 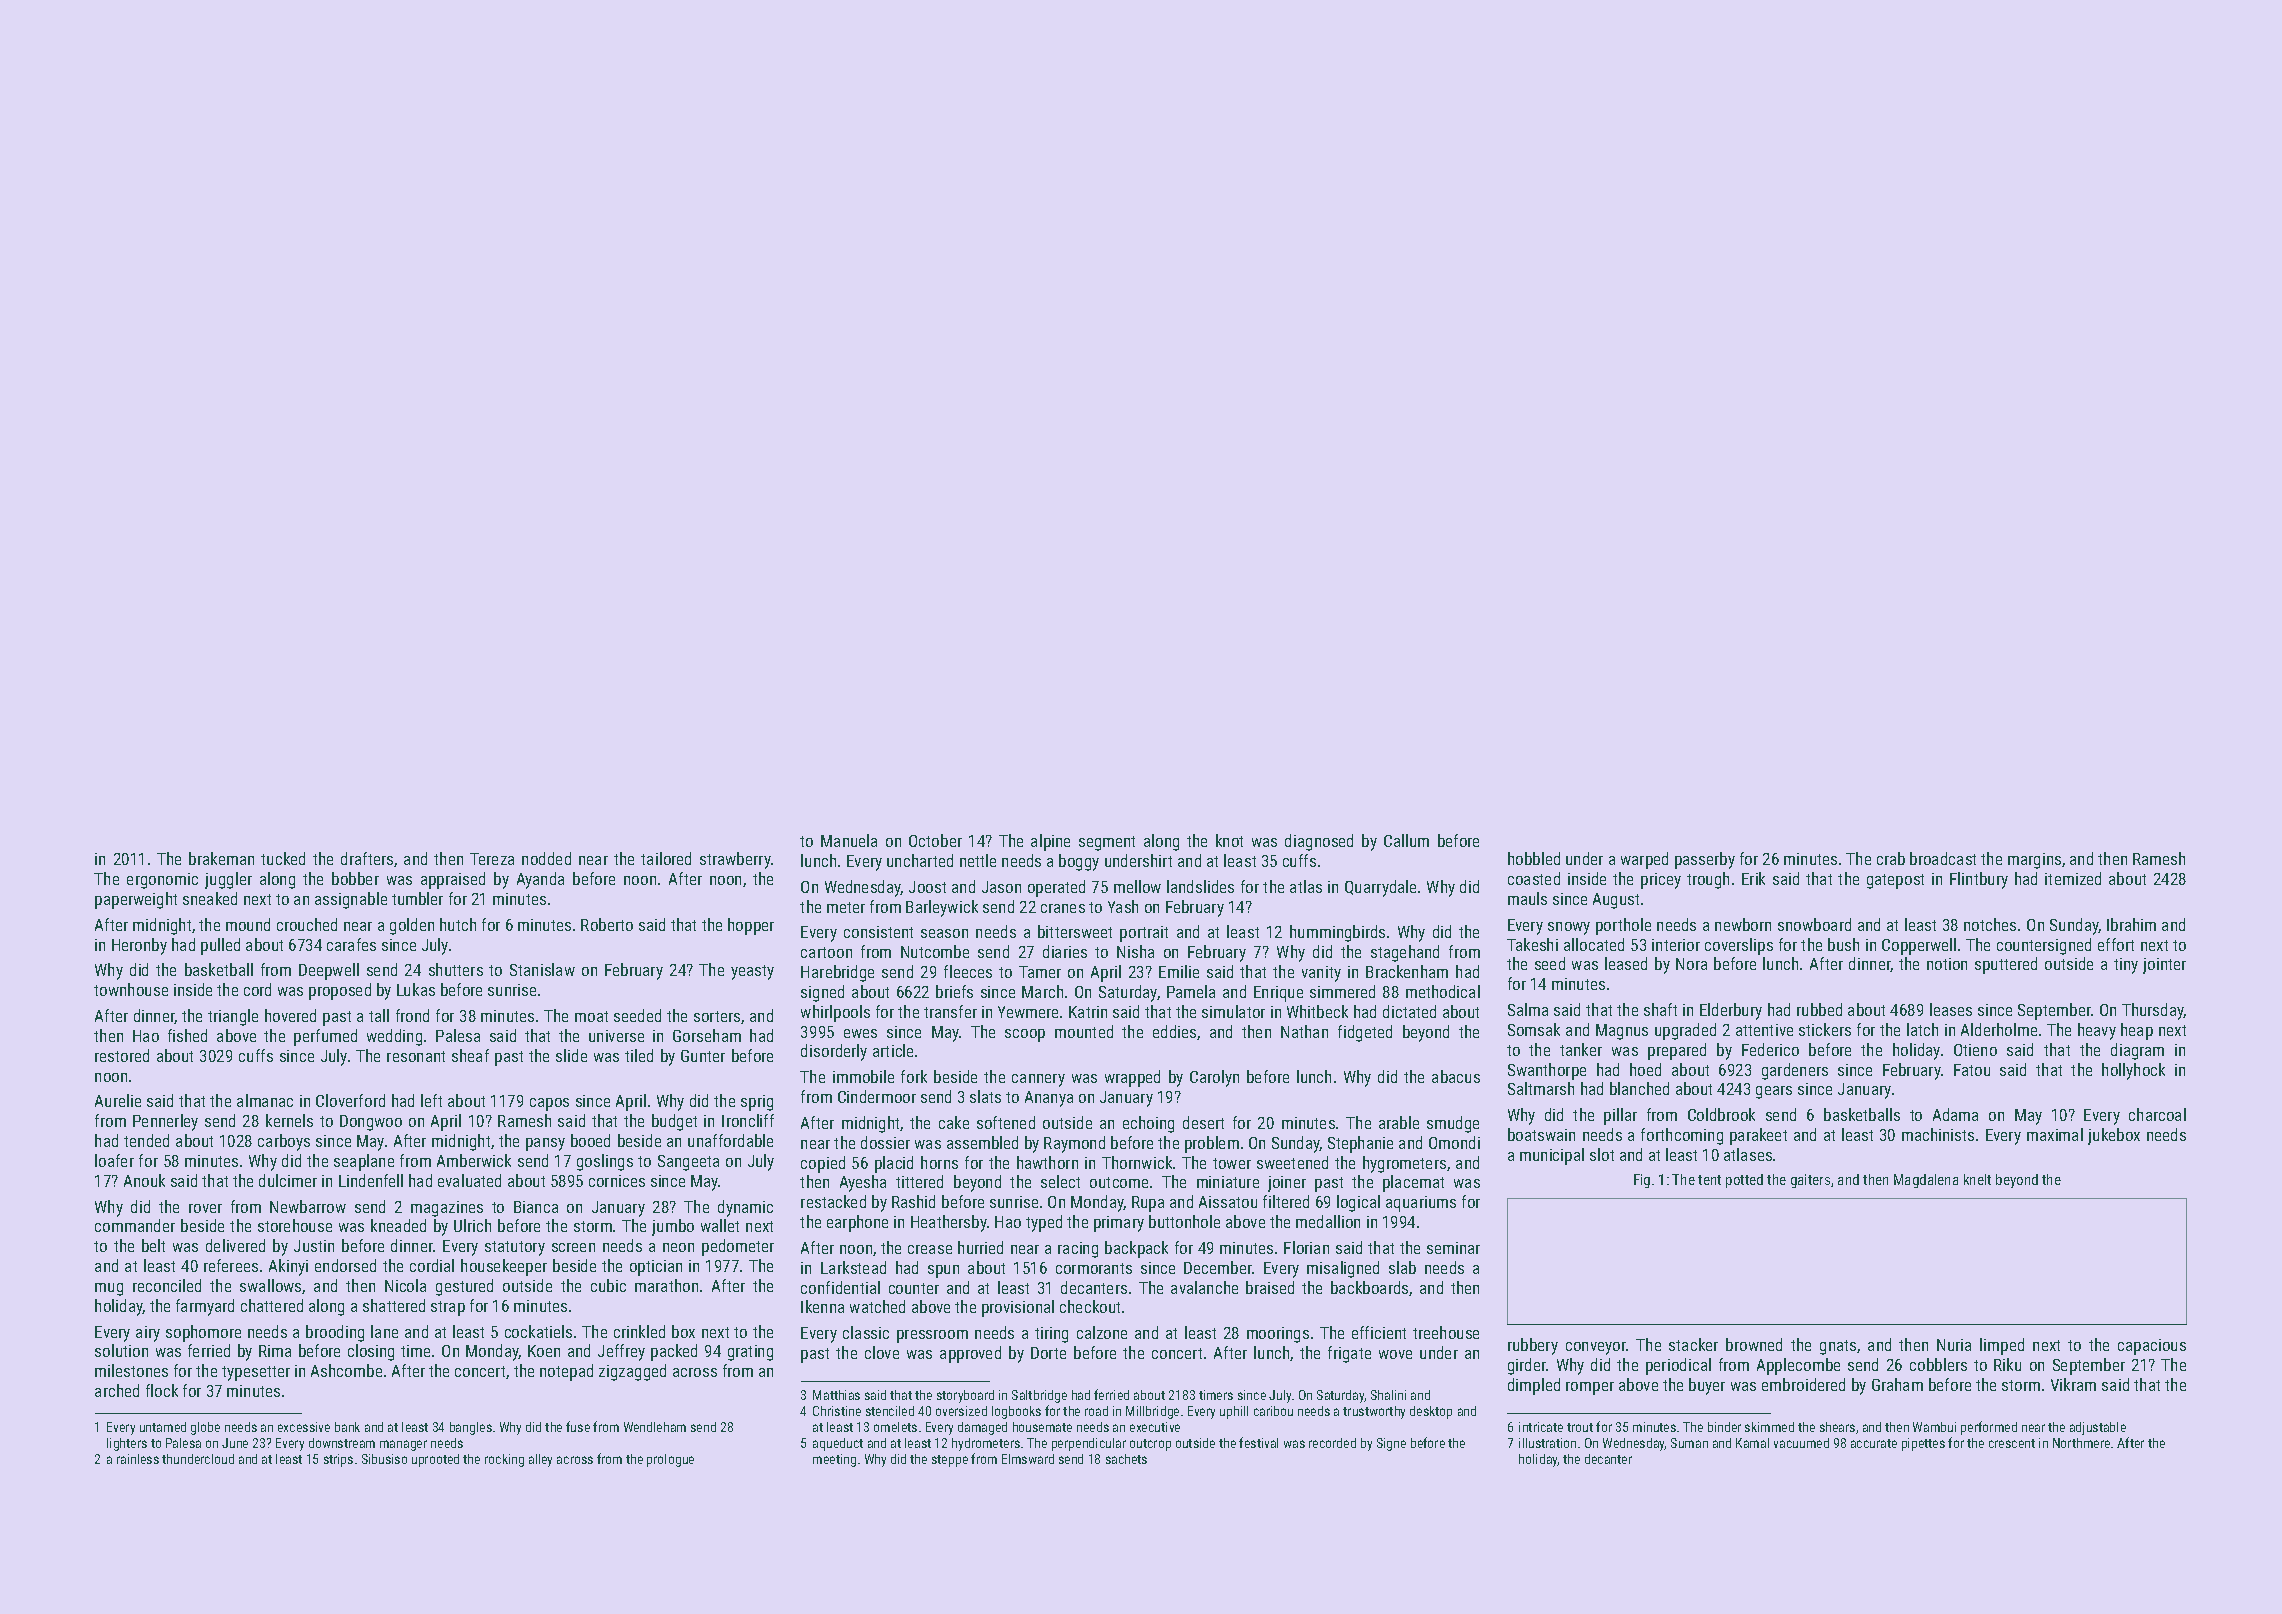 What do you see at coordinates (1044, 1223) in the page?
I see `typed` at bounding box center [1044, 1223].
